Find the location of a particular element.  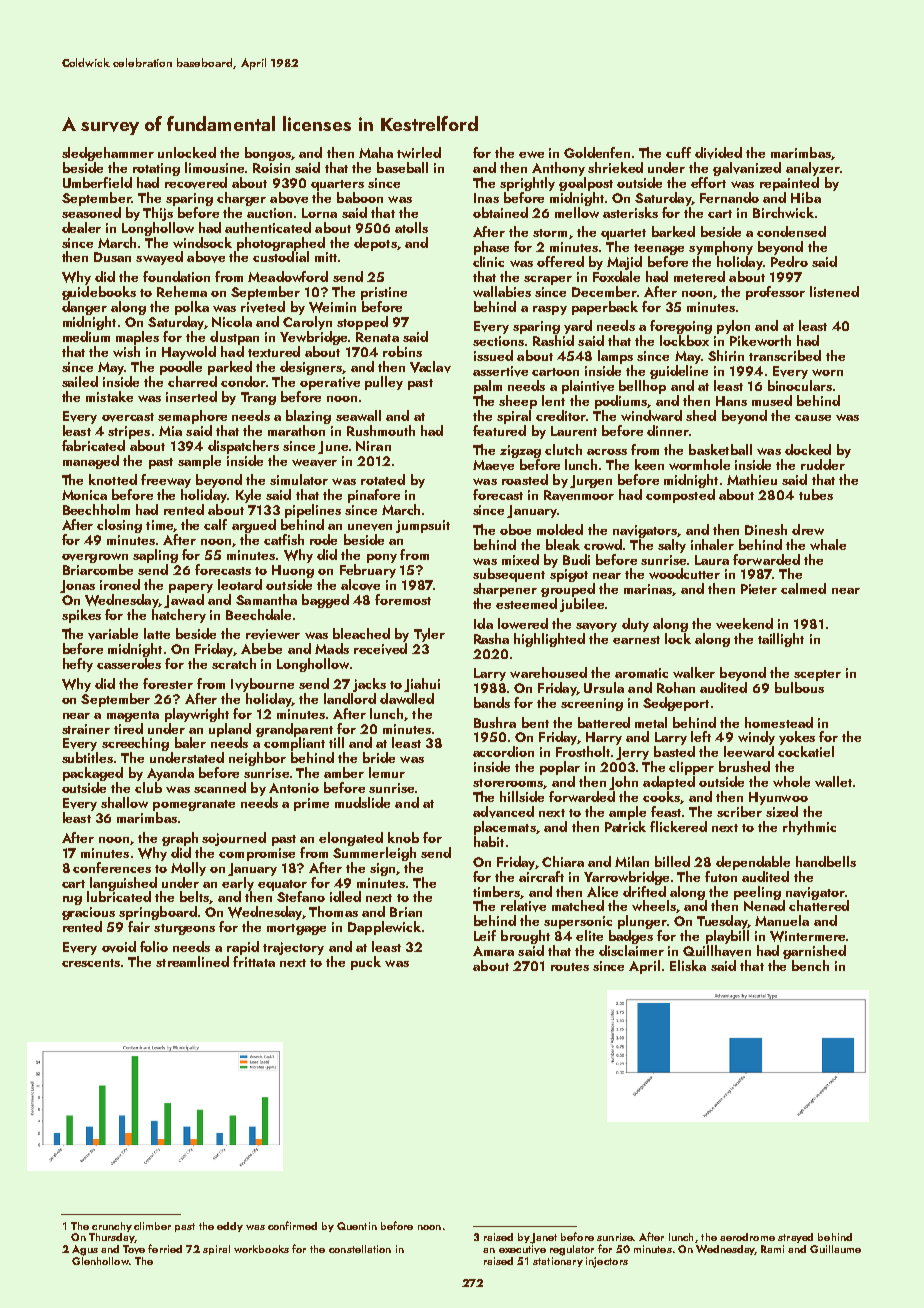

Rasha is located at coordinates (491, 638).
